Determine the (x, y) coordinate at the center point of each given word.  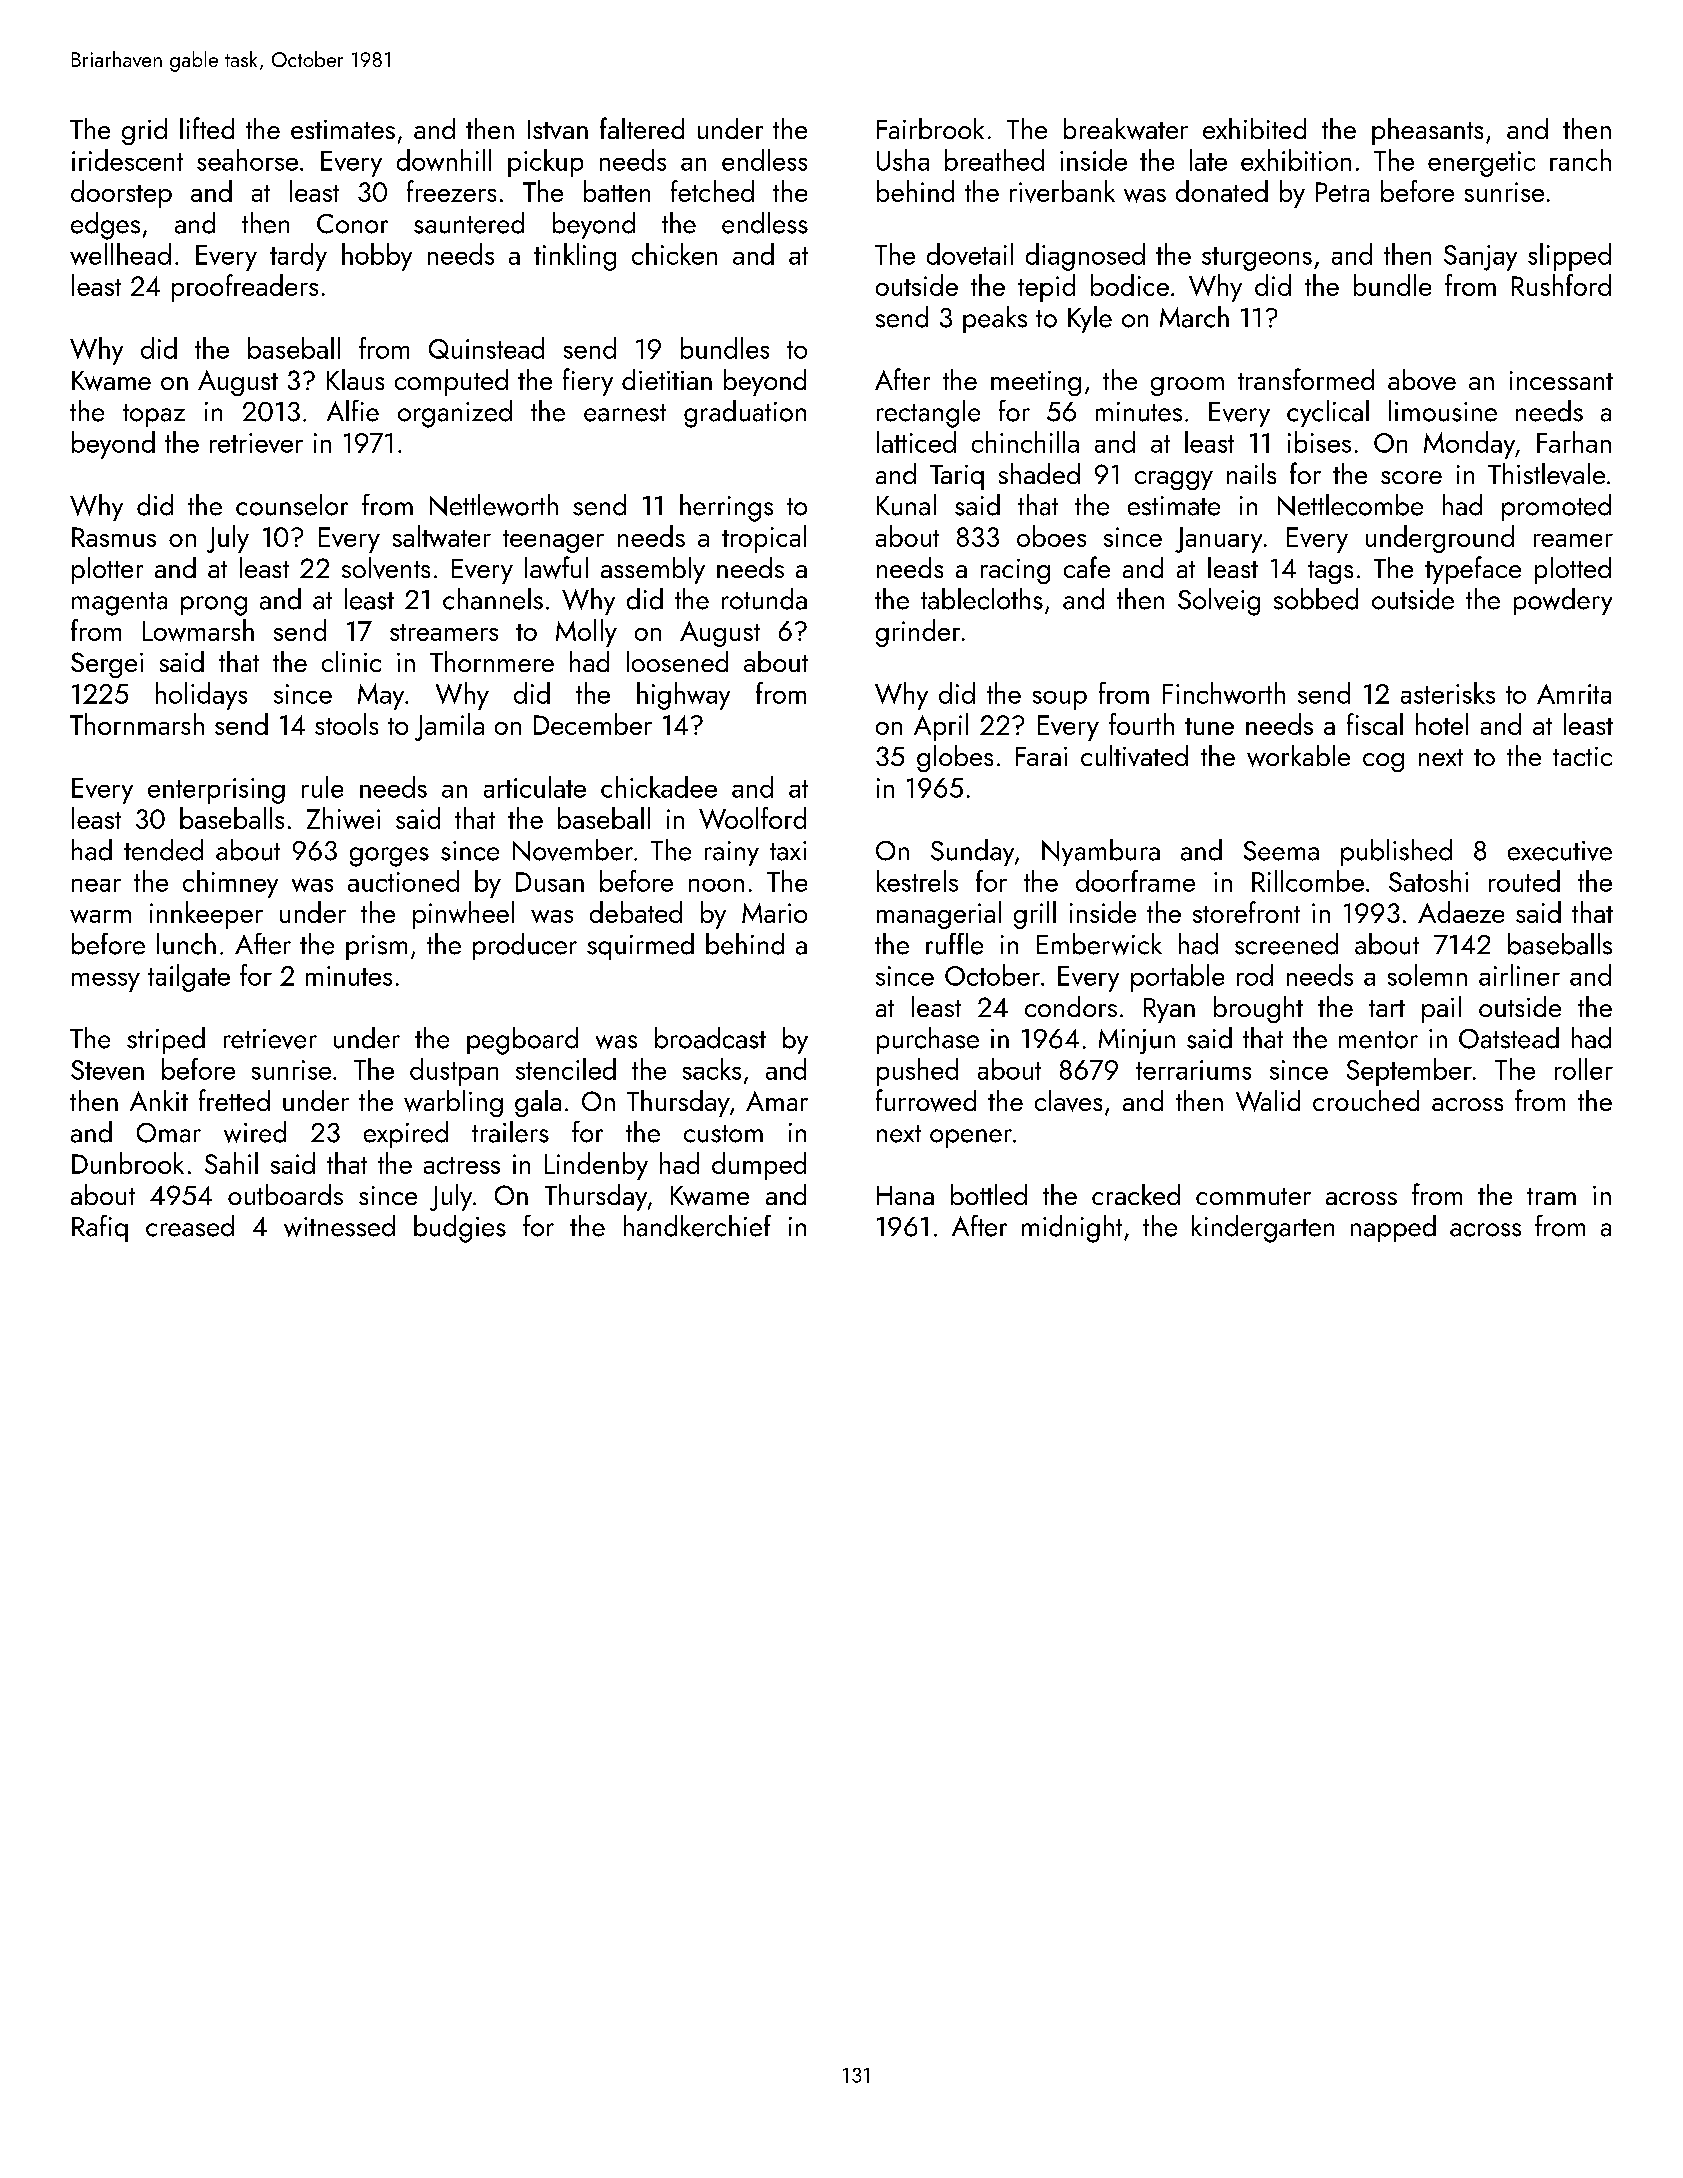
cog (1383, 762)
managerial (939, 915)
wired (255, 1132)
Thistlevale (1546, 474)
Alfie (353, 411)
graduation (745, 414)
